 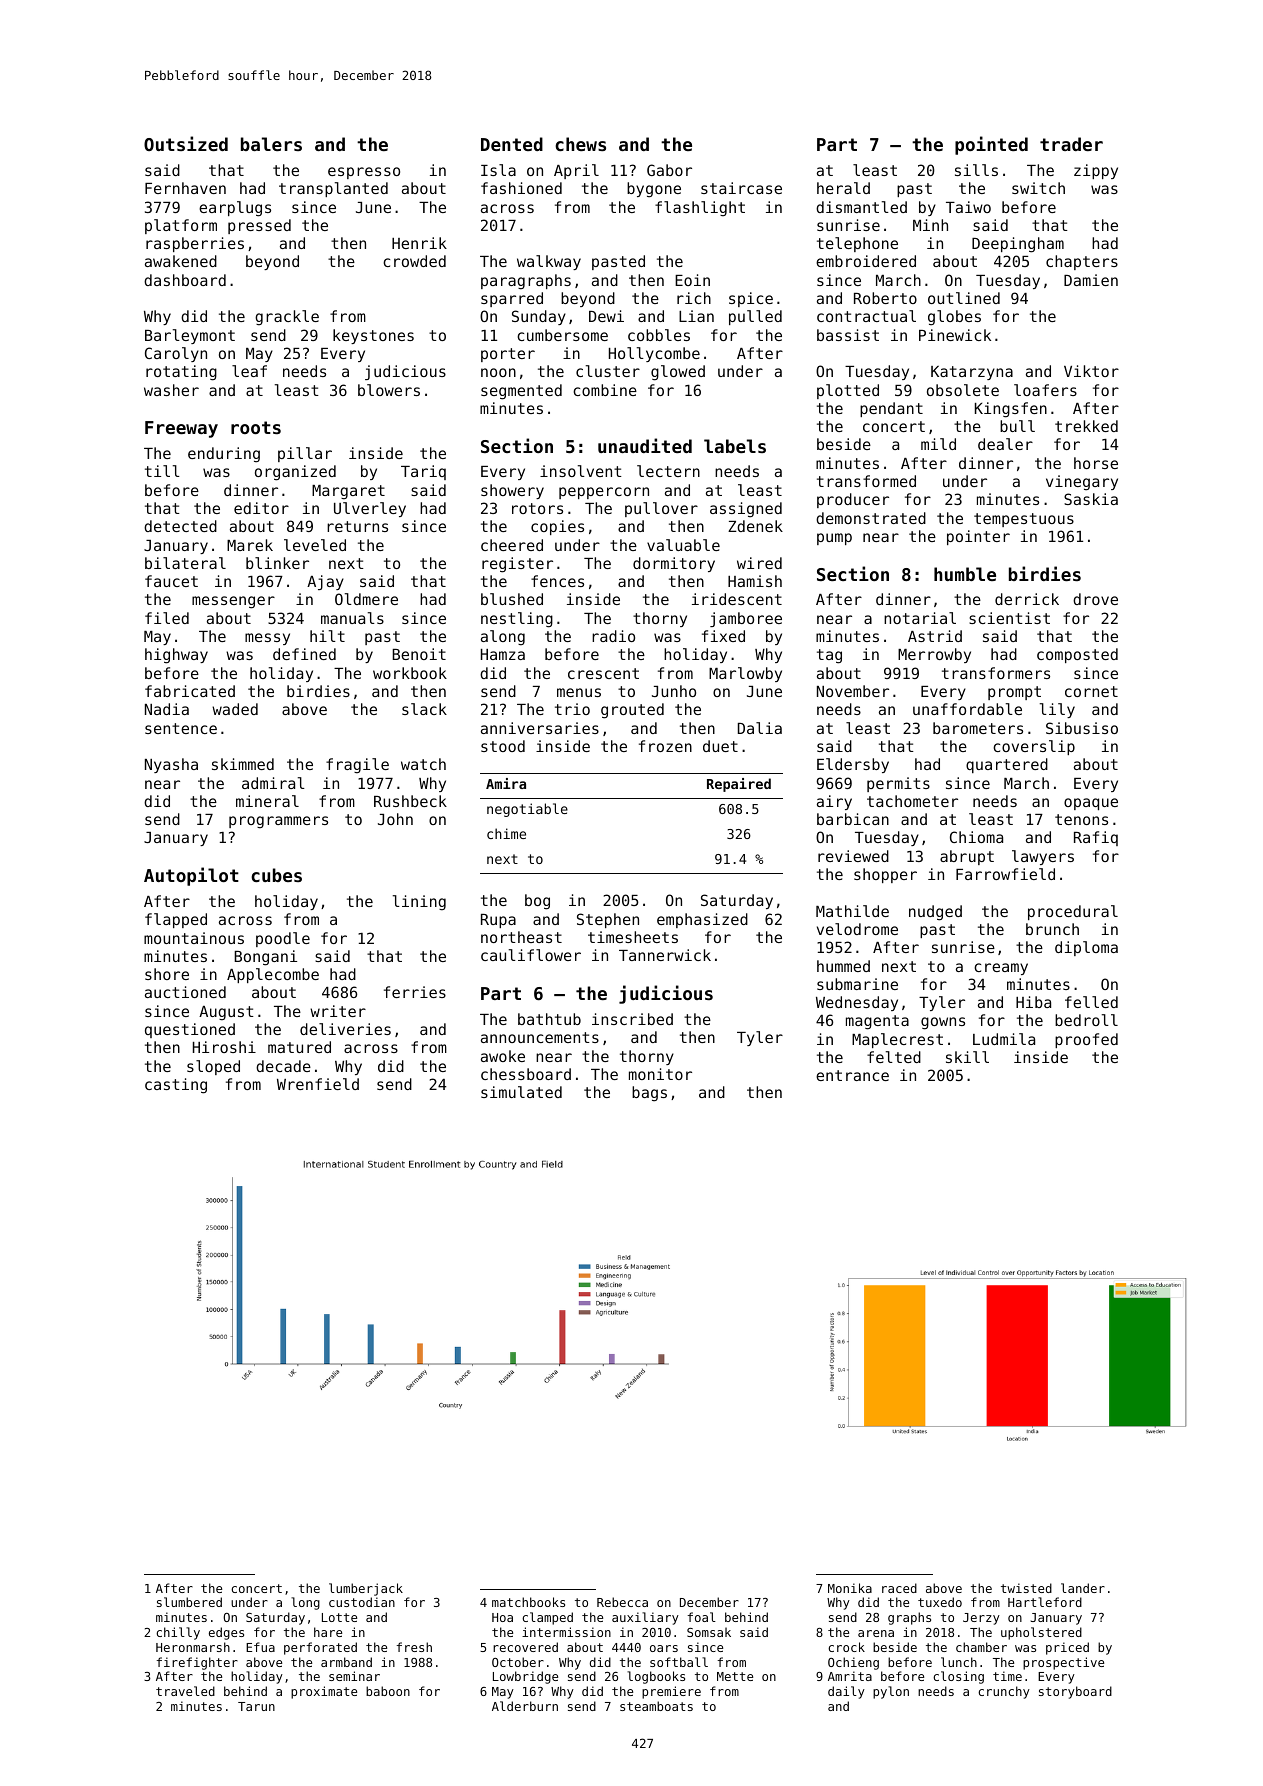 What do you see at coordinates (185, 280) in the page?
I see `dashboard` at bounding box center [185, 280].
